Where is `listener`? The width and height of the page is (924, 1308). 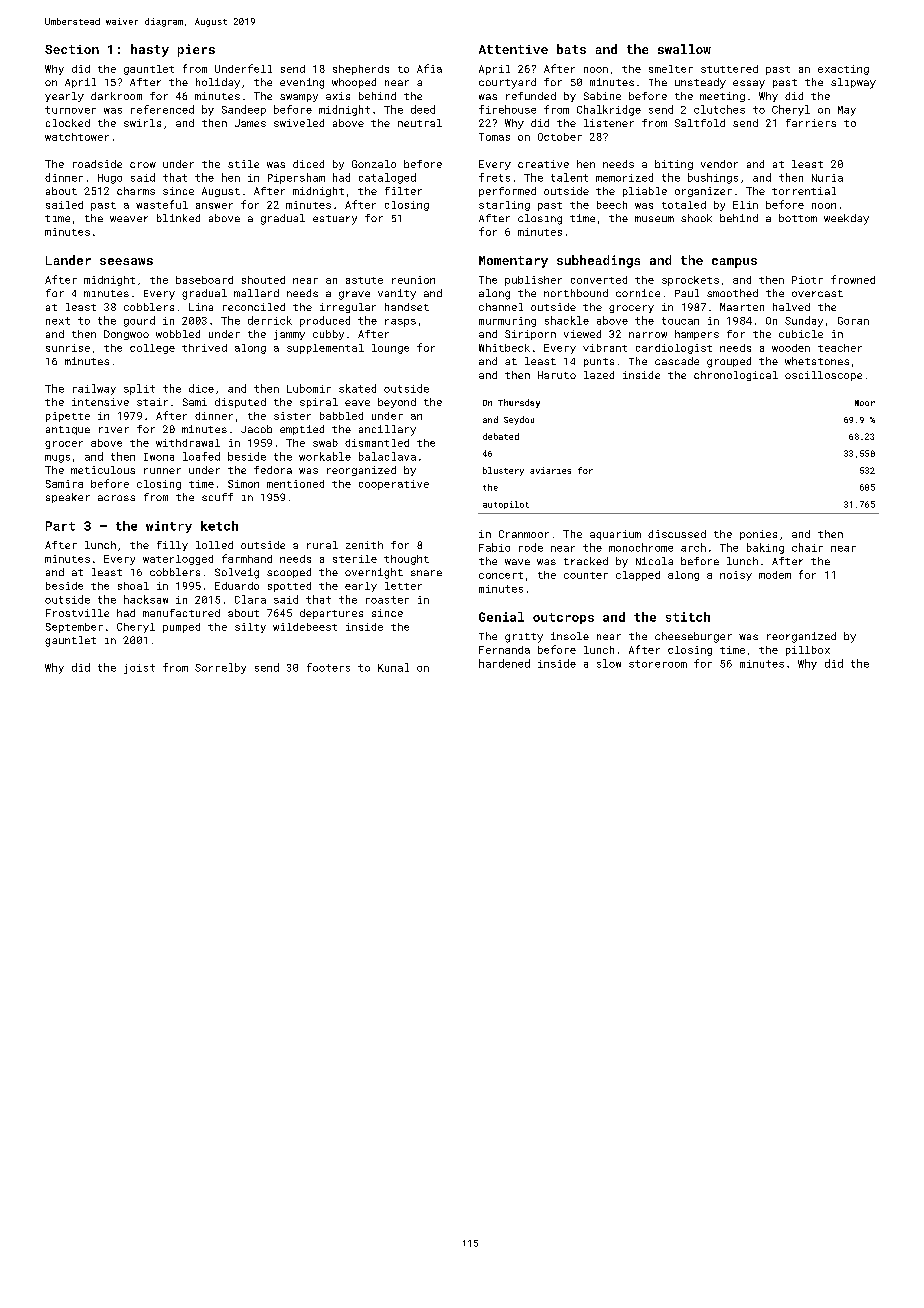
listener is located at coordinates (609, 123).
